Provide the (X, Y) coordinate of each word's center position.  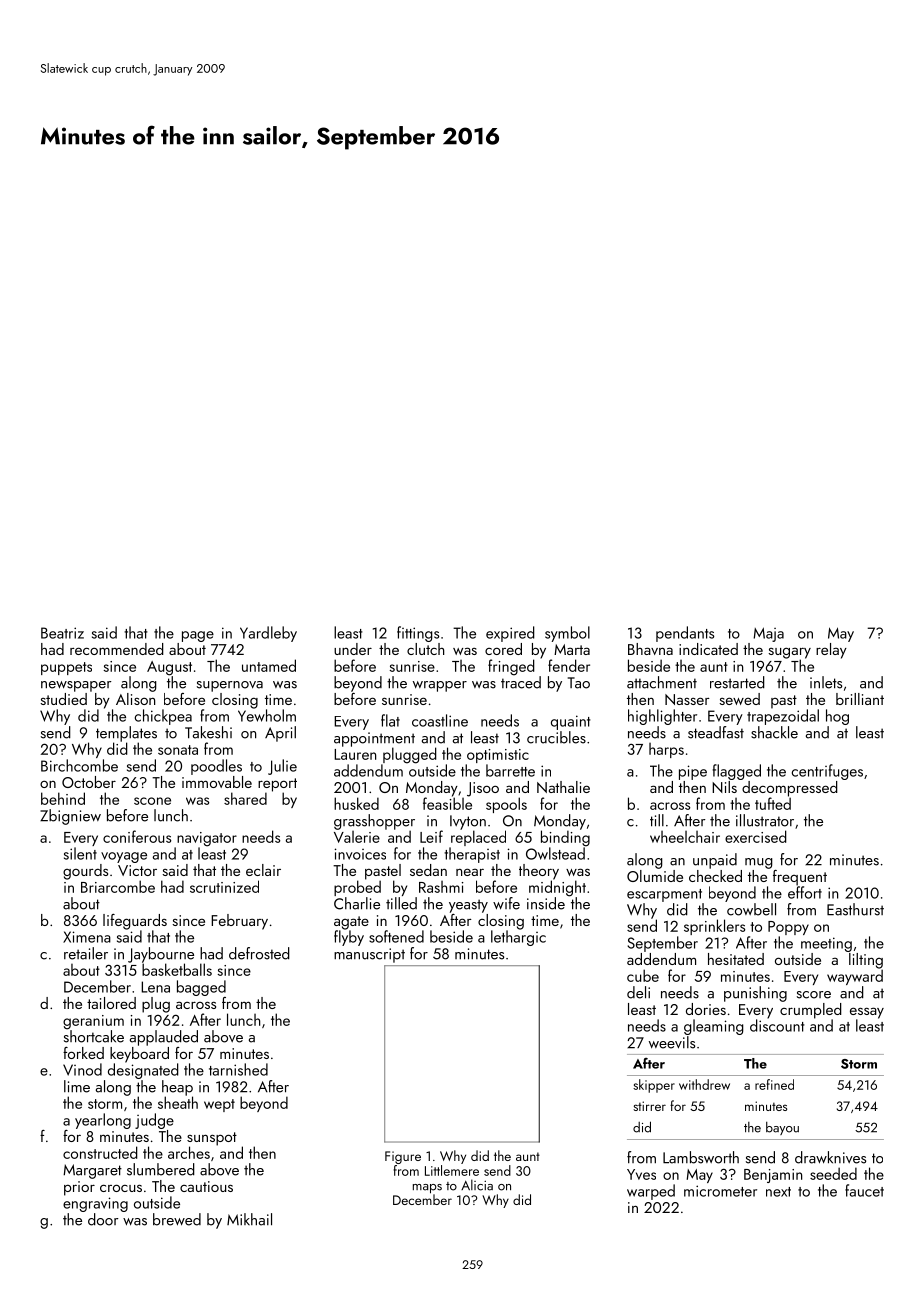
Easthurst (855, 909)
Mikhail (249, 1219)
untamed (269, 665)
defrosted (259, 953)
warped (651, 1192)
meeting (826, 944)
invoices (360, 854)
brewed (177, 1219)
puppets (66, 668)
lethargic (518, 938)
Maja (768, 634)
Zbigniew (70, 817)
